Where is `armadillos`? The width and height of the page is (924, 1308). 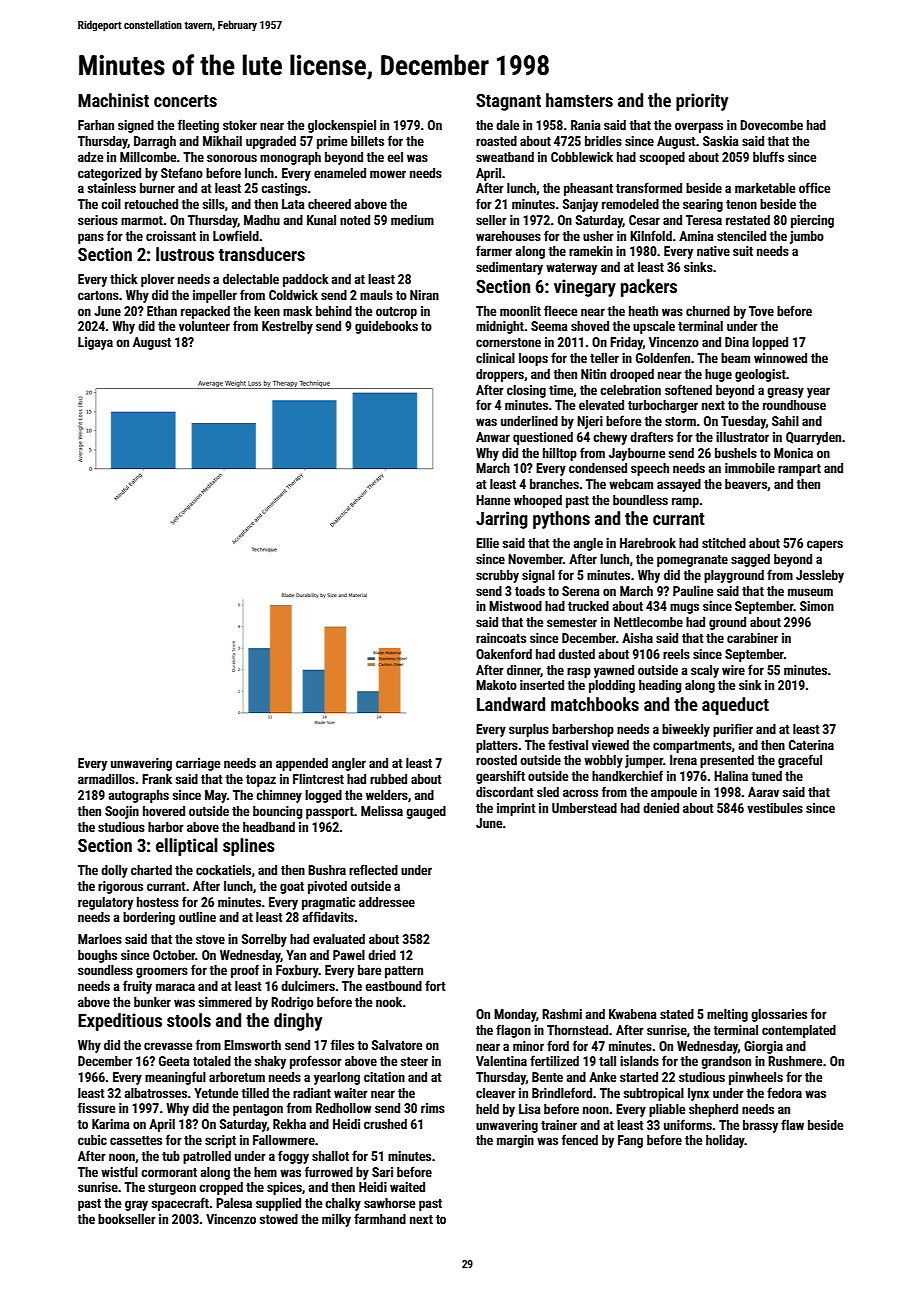
armadillos is located at coordinates (106, 779).
